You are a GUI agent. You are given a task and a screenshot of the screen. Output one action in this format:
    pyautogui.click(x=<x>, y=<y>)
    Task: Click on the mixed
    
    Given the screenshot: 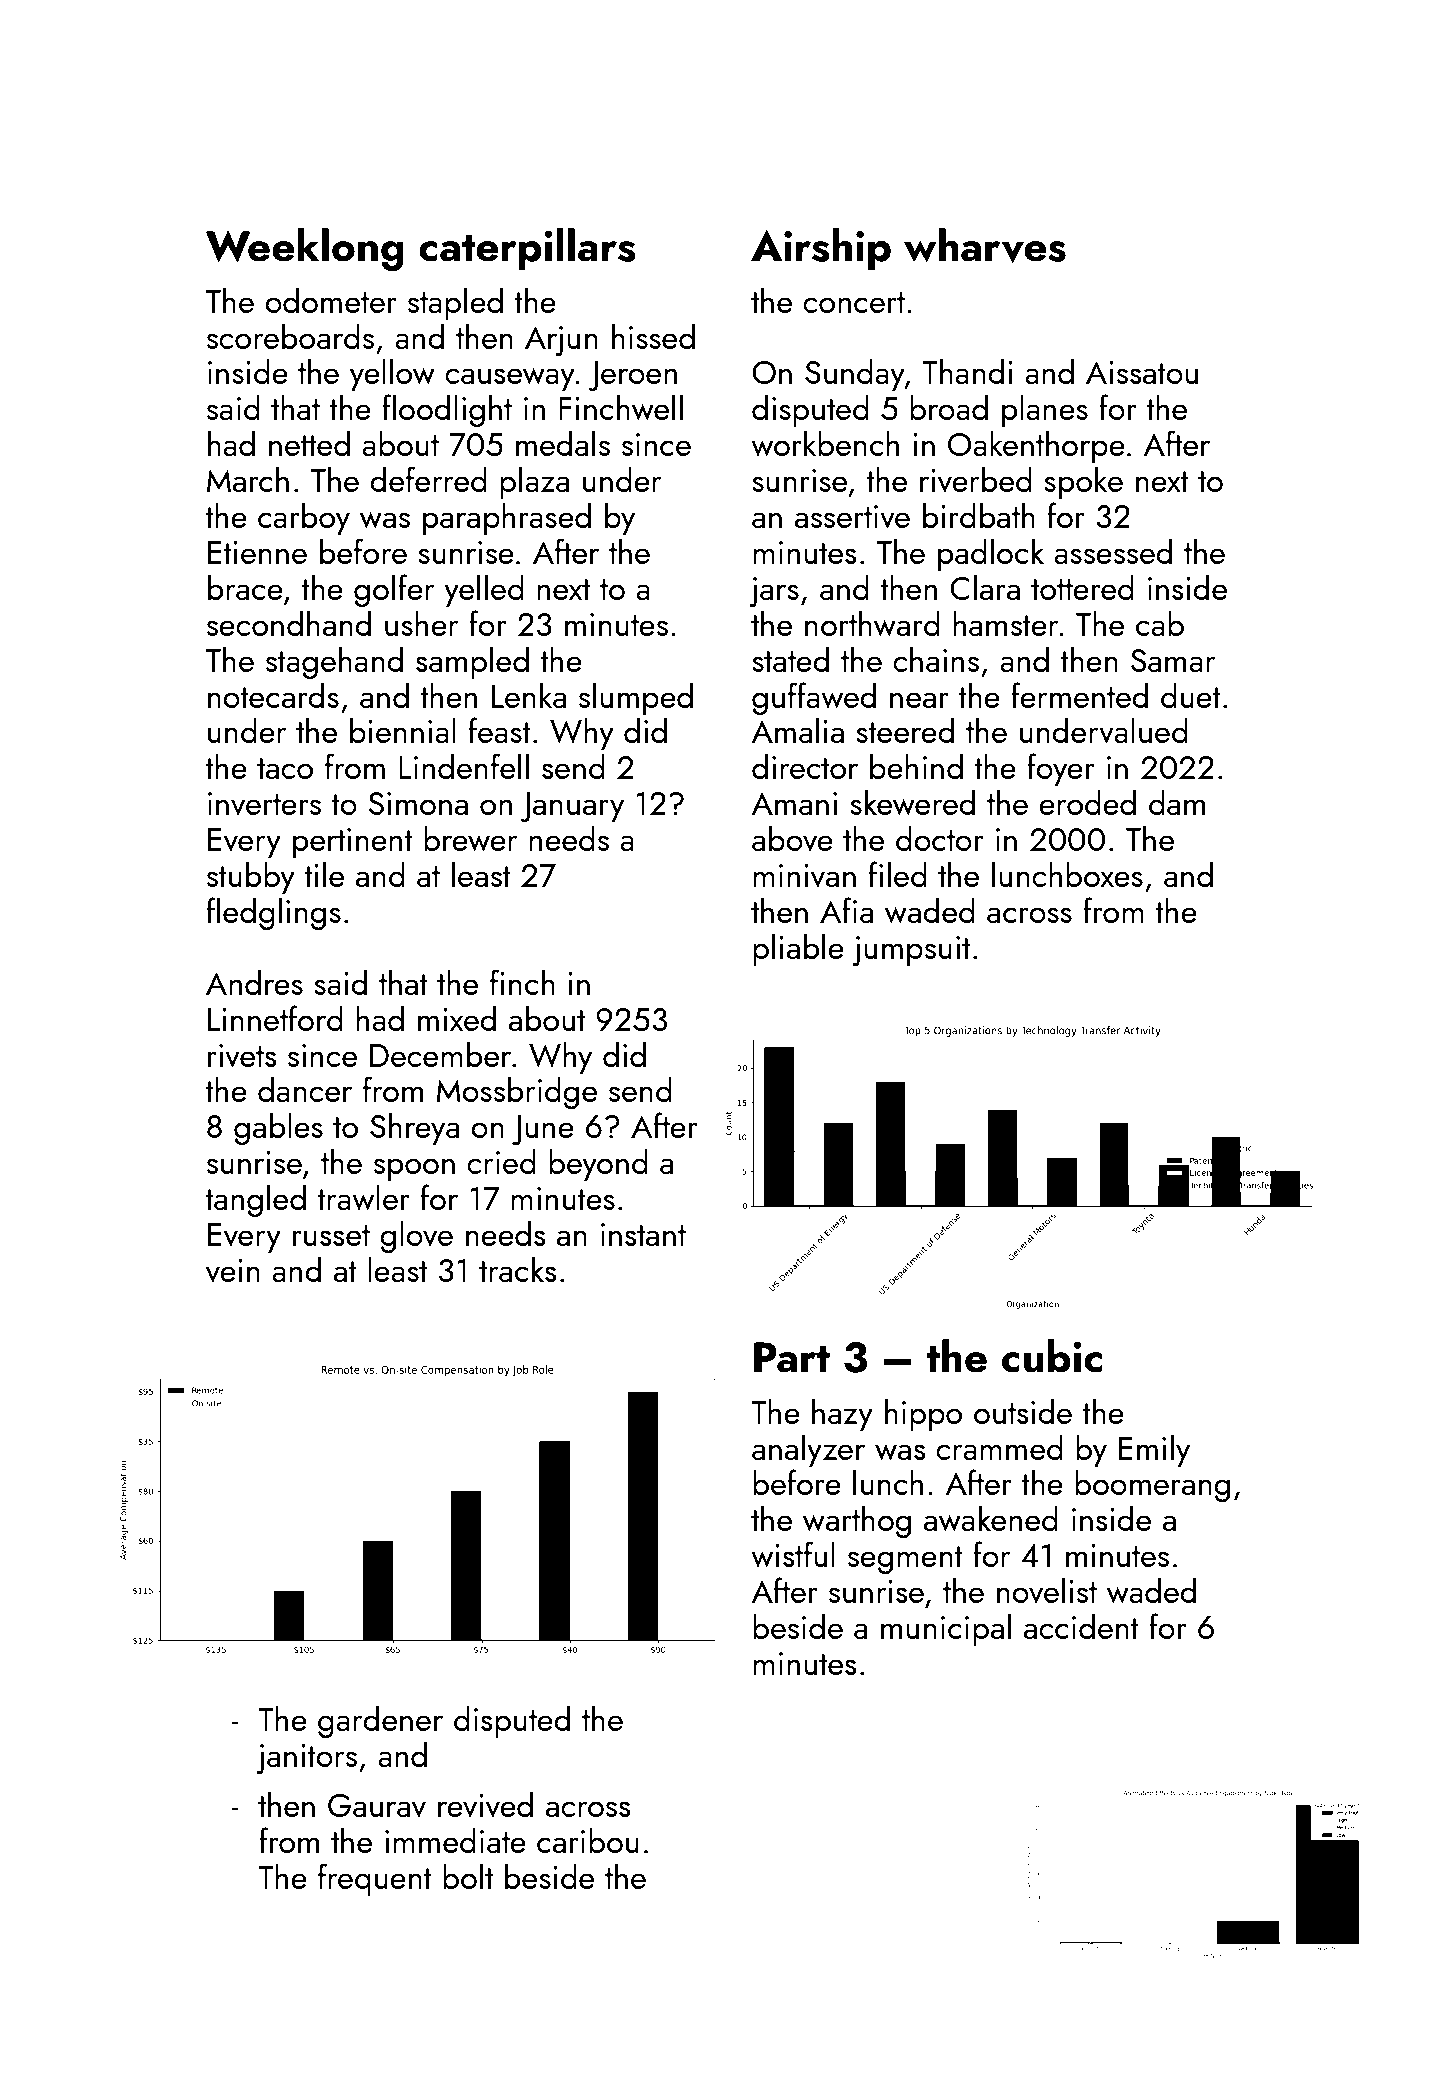 What is the action you would take?
    pyautogui.click(x=457, y=1018)
